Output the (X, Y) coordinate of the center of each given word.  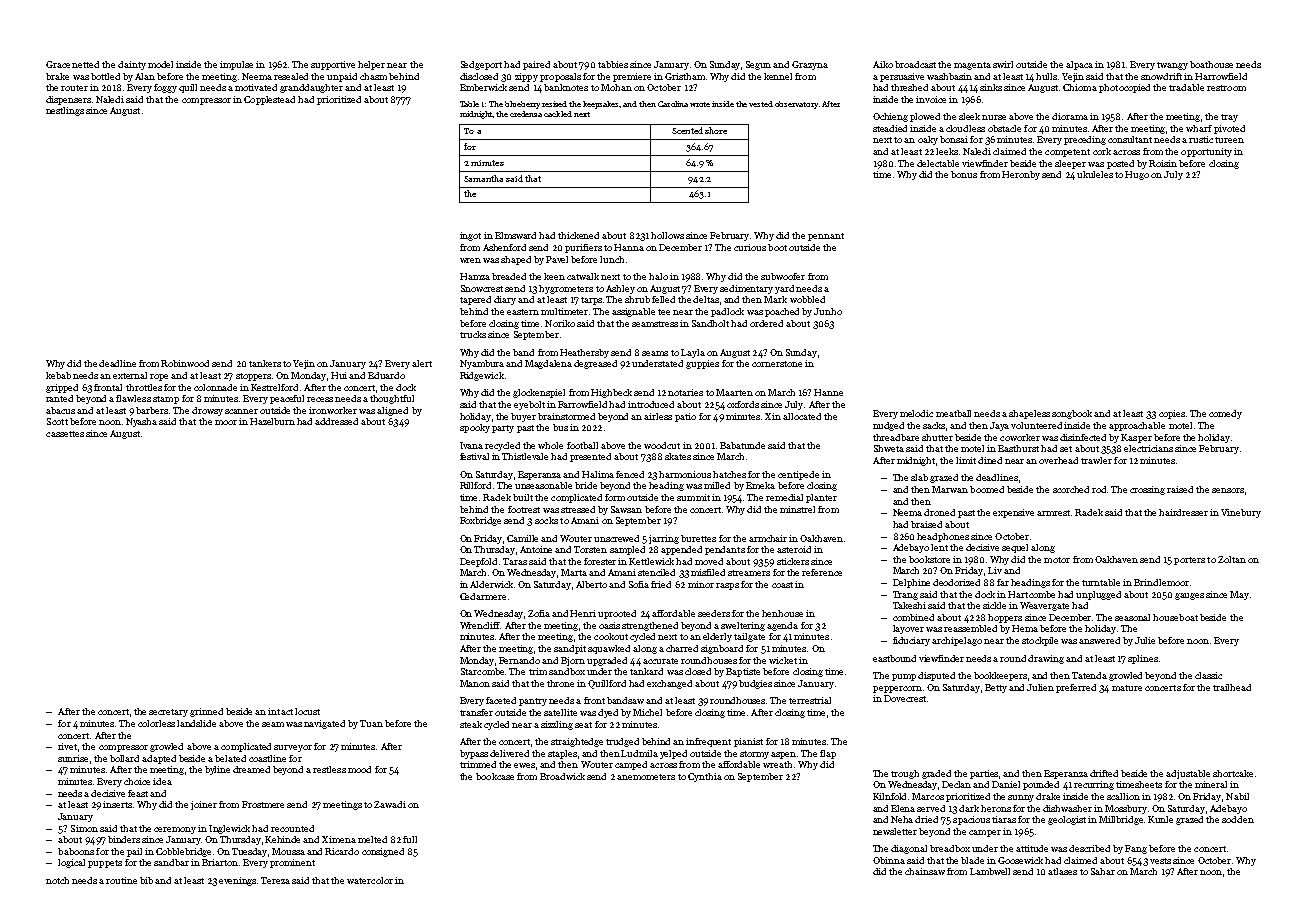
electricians (1148, 448)
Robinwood (185, 363)
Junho (828, 311)
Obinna (889, 860)
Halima (598, 474)
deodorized (956, 582)
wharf (1199, 128)
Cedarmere (483, 596)
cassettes (65, 434)
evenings (237, 881)
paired (536, 65)
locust (307, 711)
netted (85, 64)
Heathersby (584, 353)
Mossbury (1126, 809)
